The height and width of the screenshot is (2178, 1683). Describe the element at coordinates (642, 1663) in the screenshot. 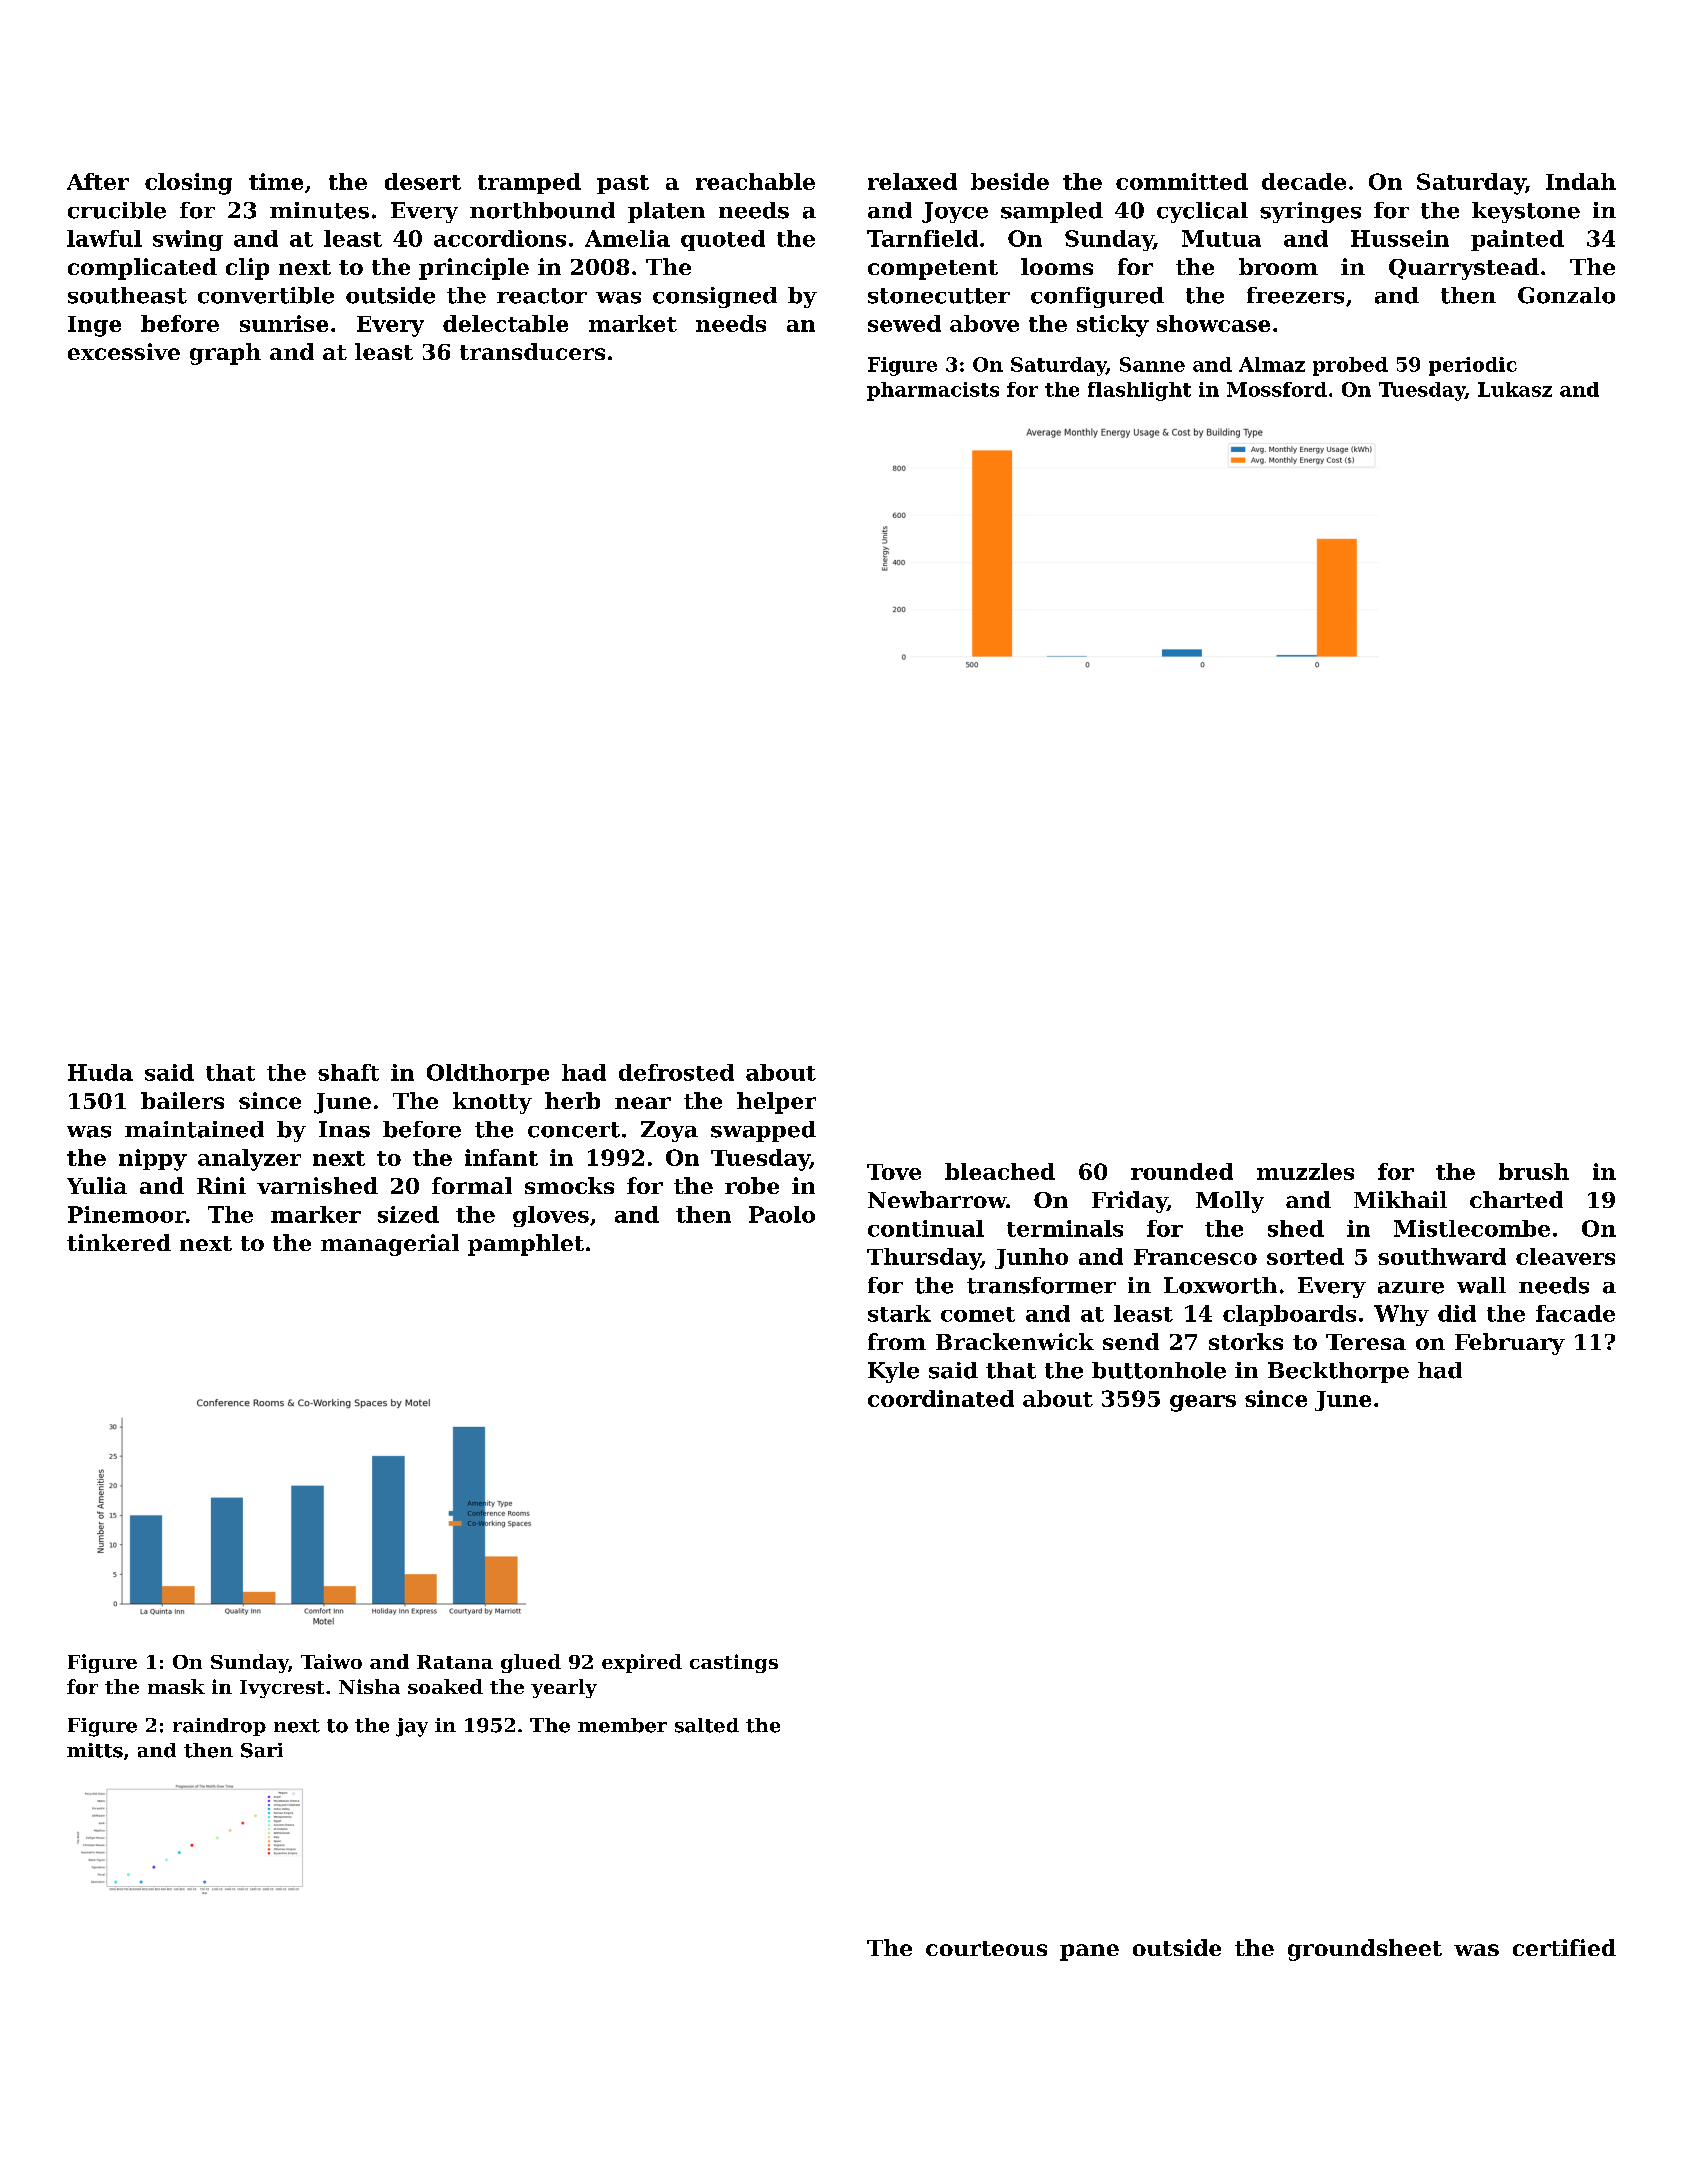

I see `expired` at that location.
